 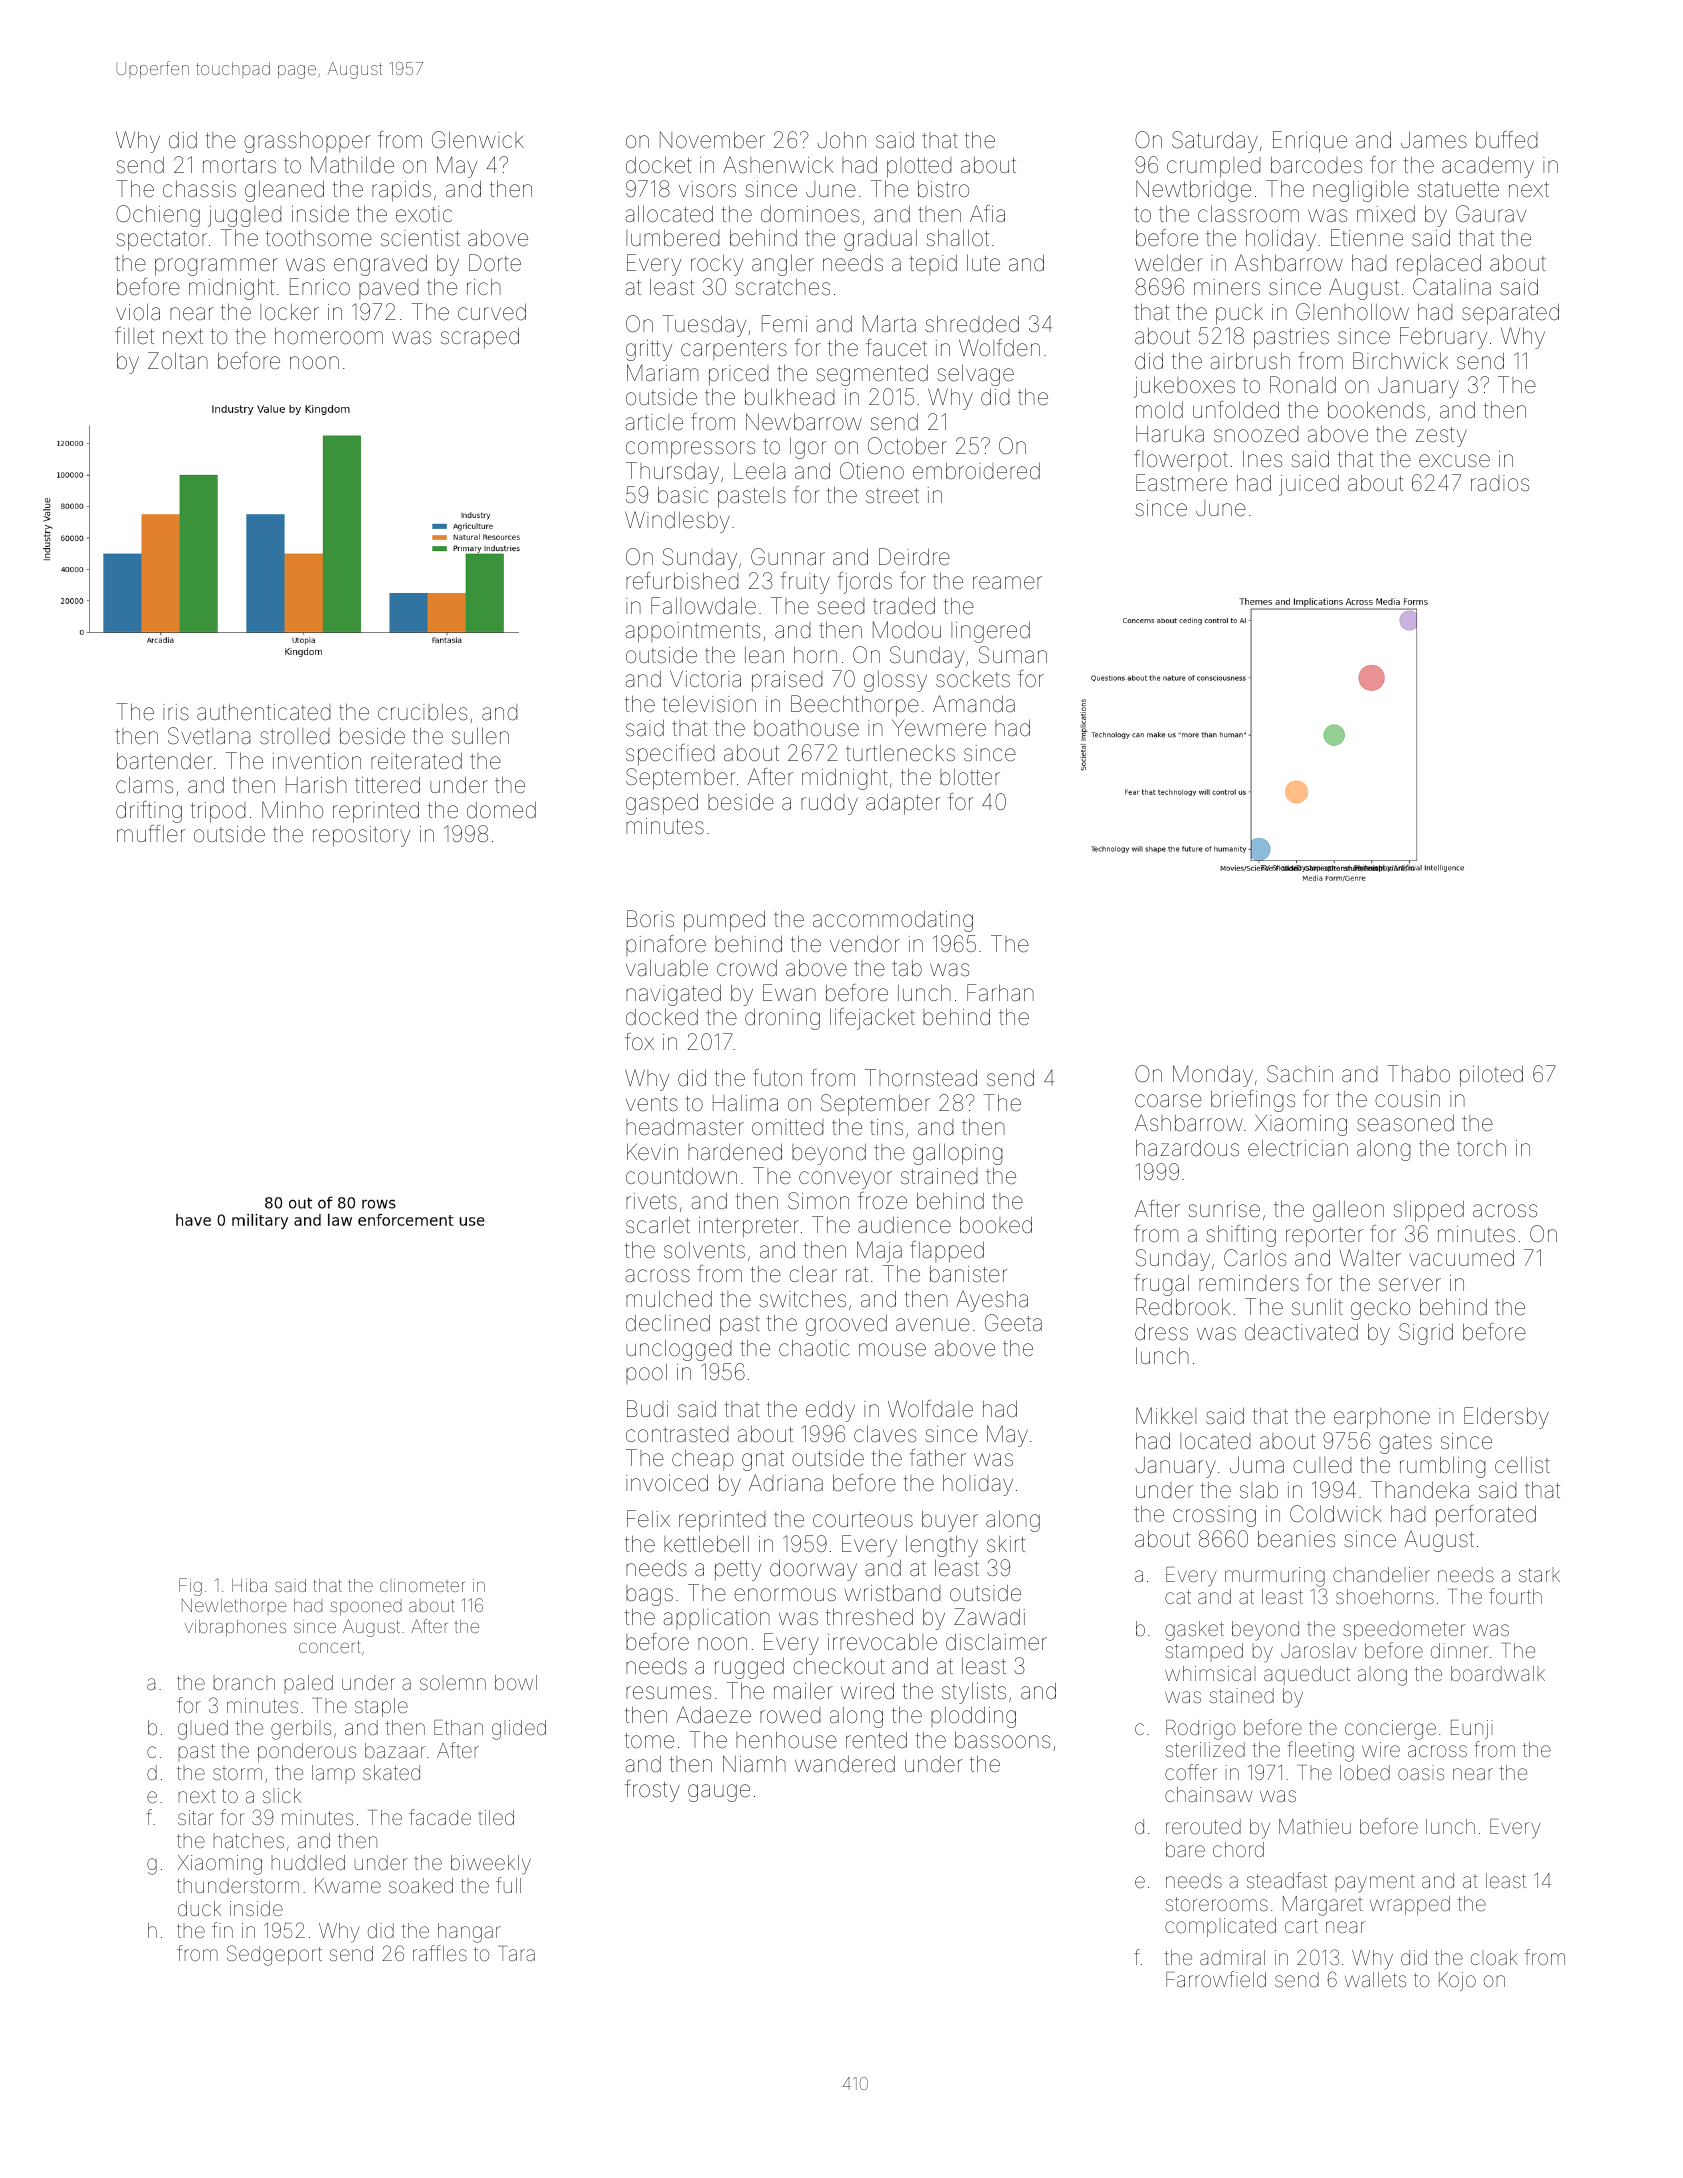 What do you see at coordinates (651, 1201) in the image?
I see `rivets` at bounding box center [651, 1201].
